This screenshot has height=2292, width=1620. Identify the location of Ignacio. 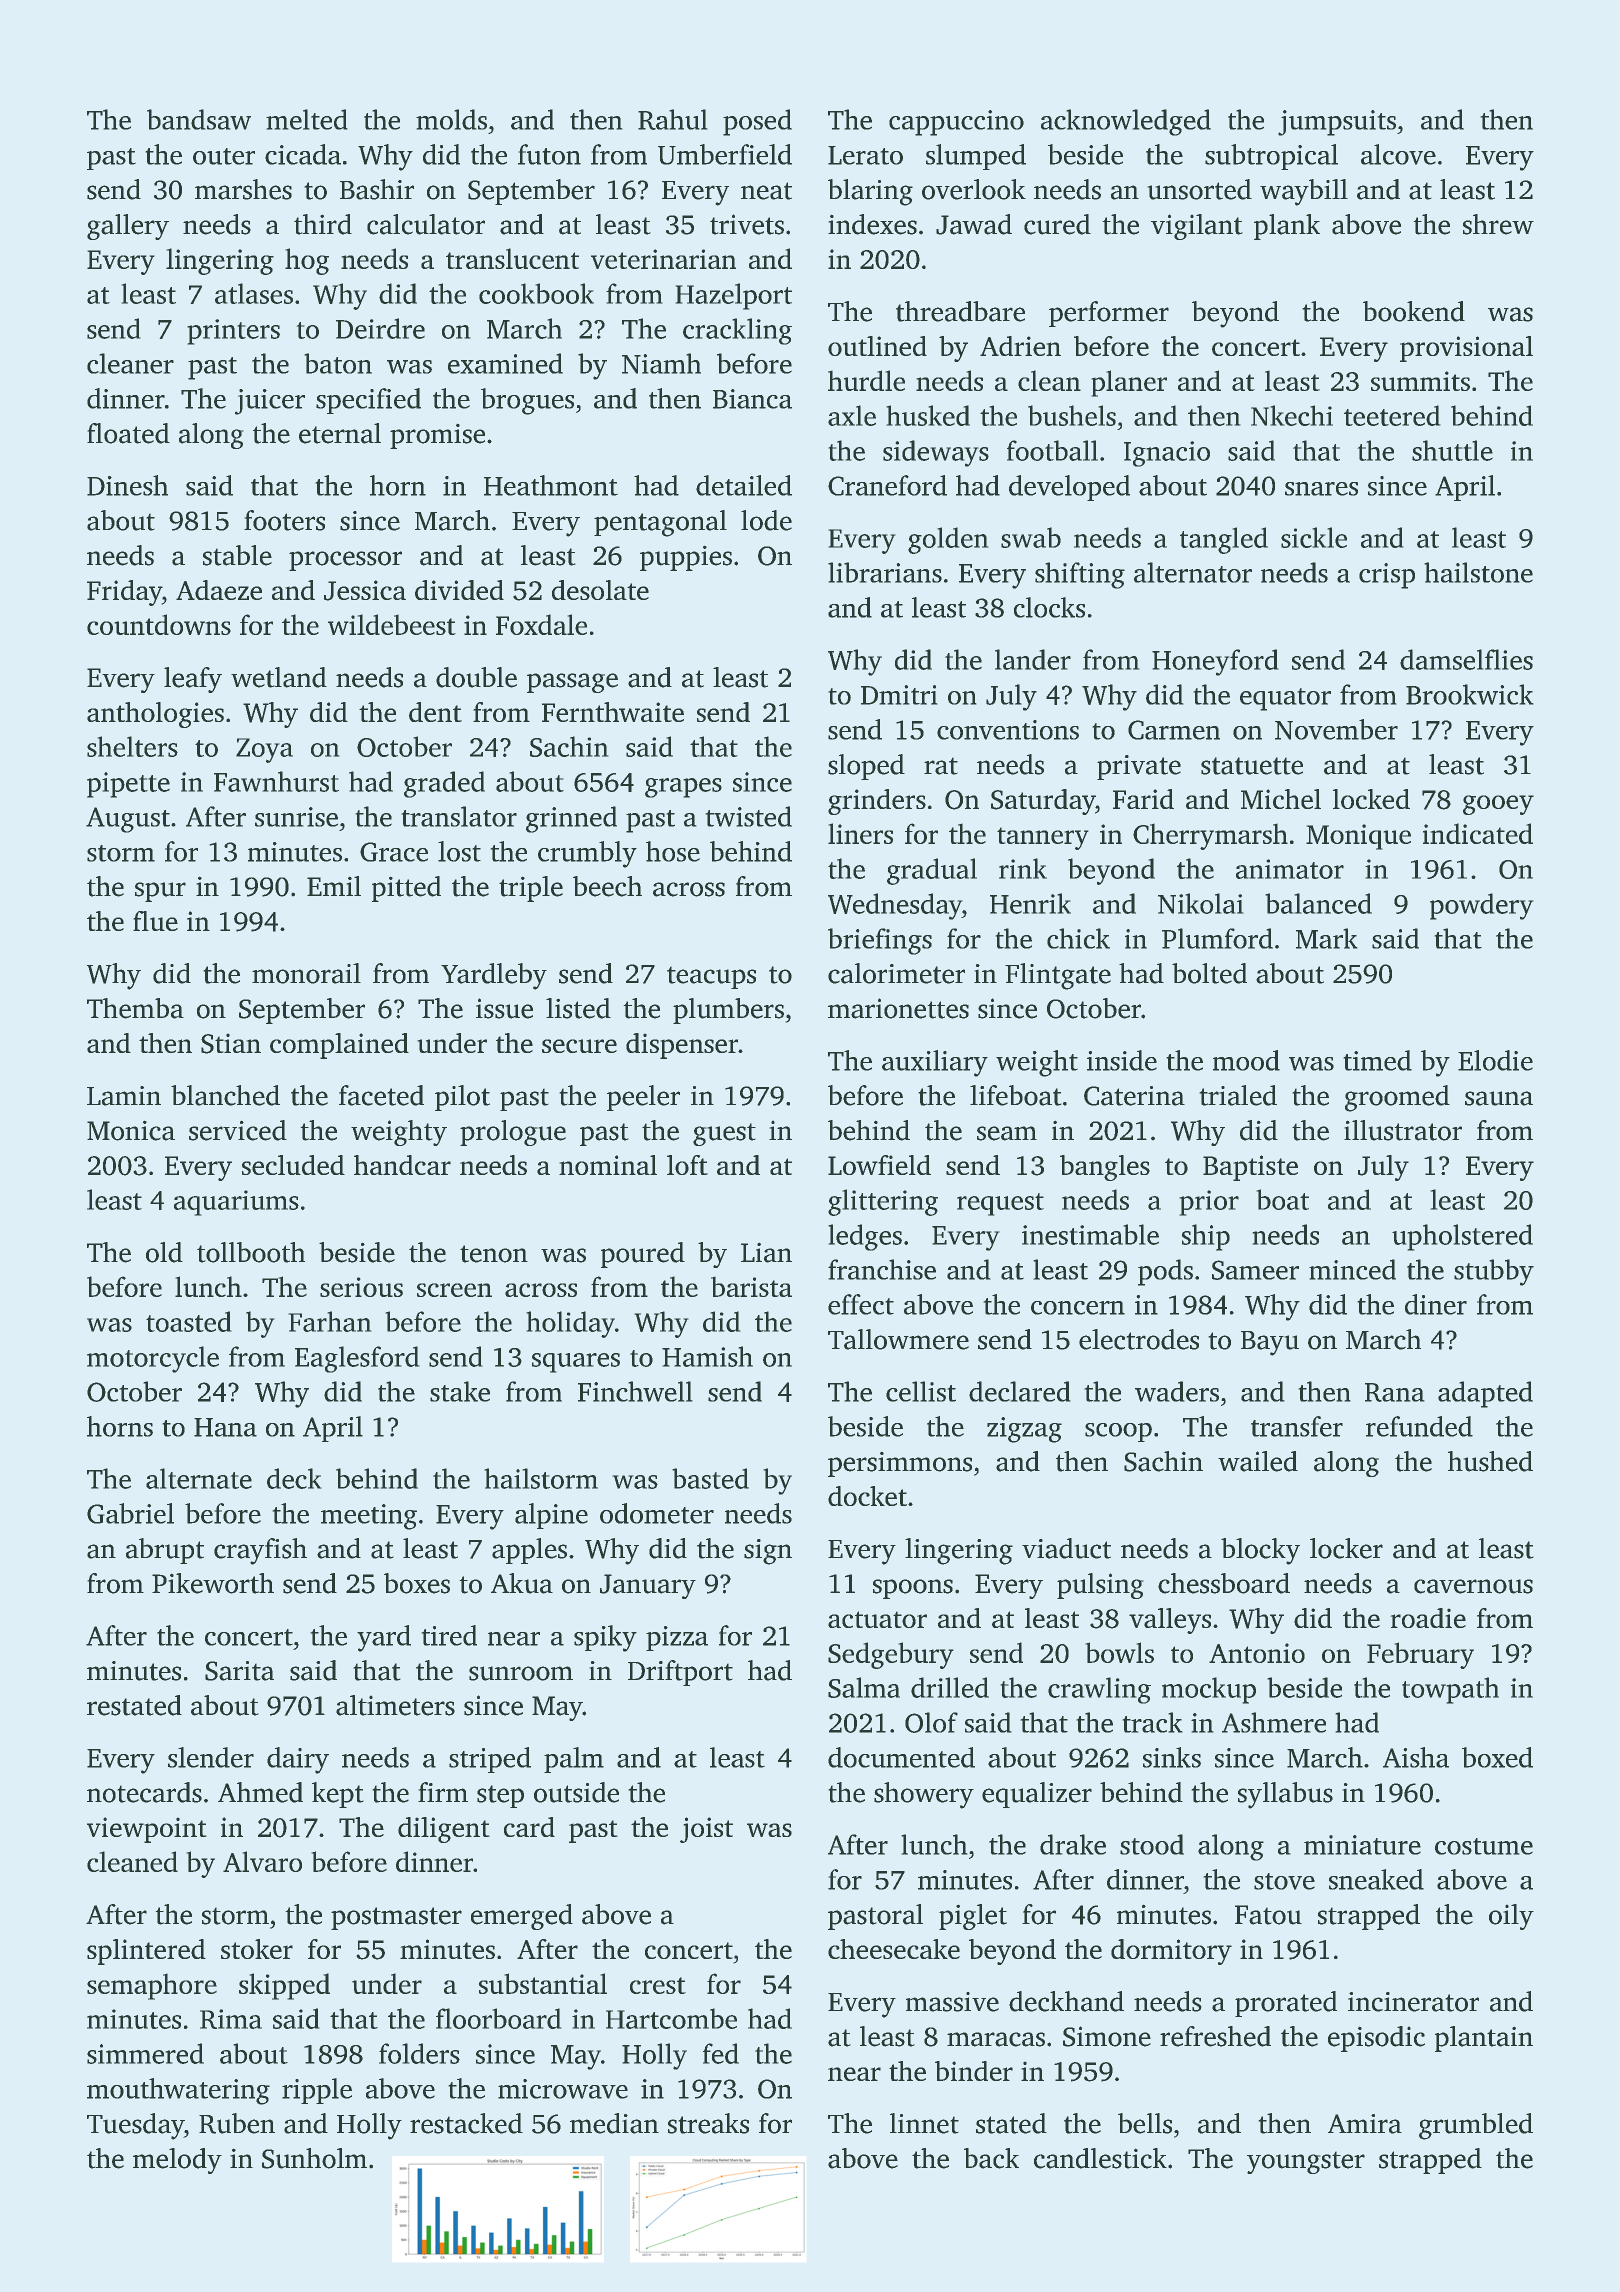
(1167, 454).
